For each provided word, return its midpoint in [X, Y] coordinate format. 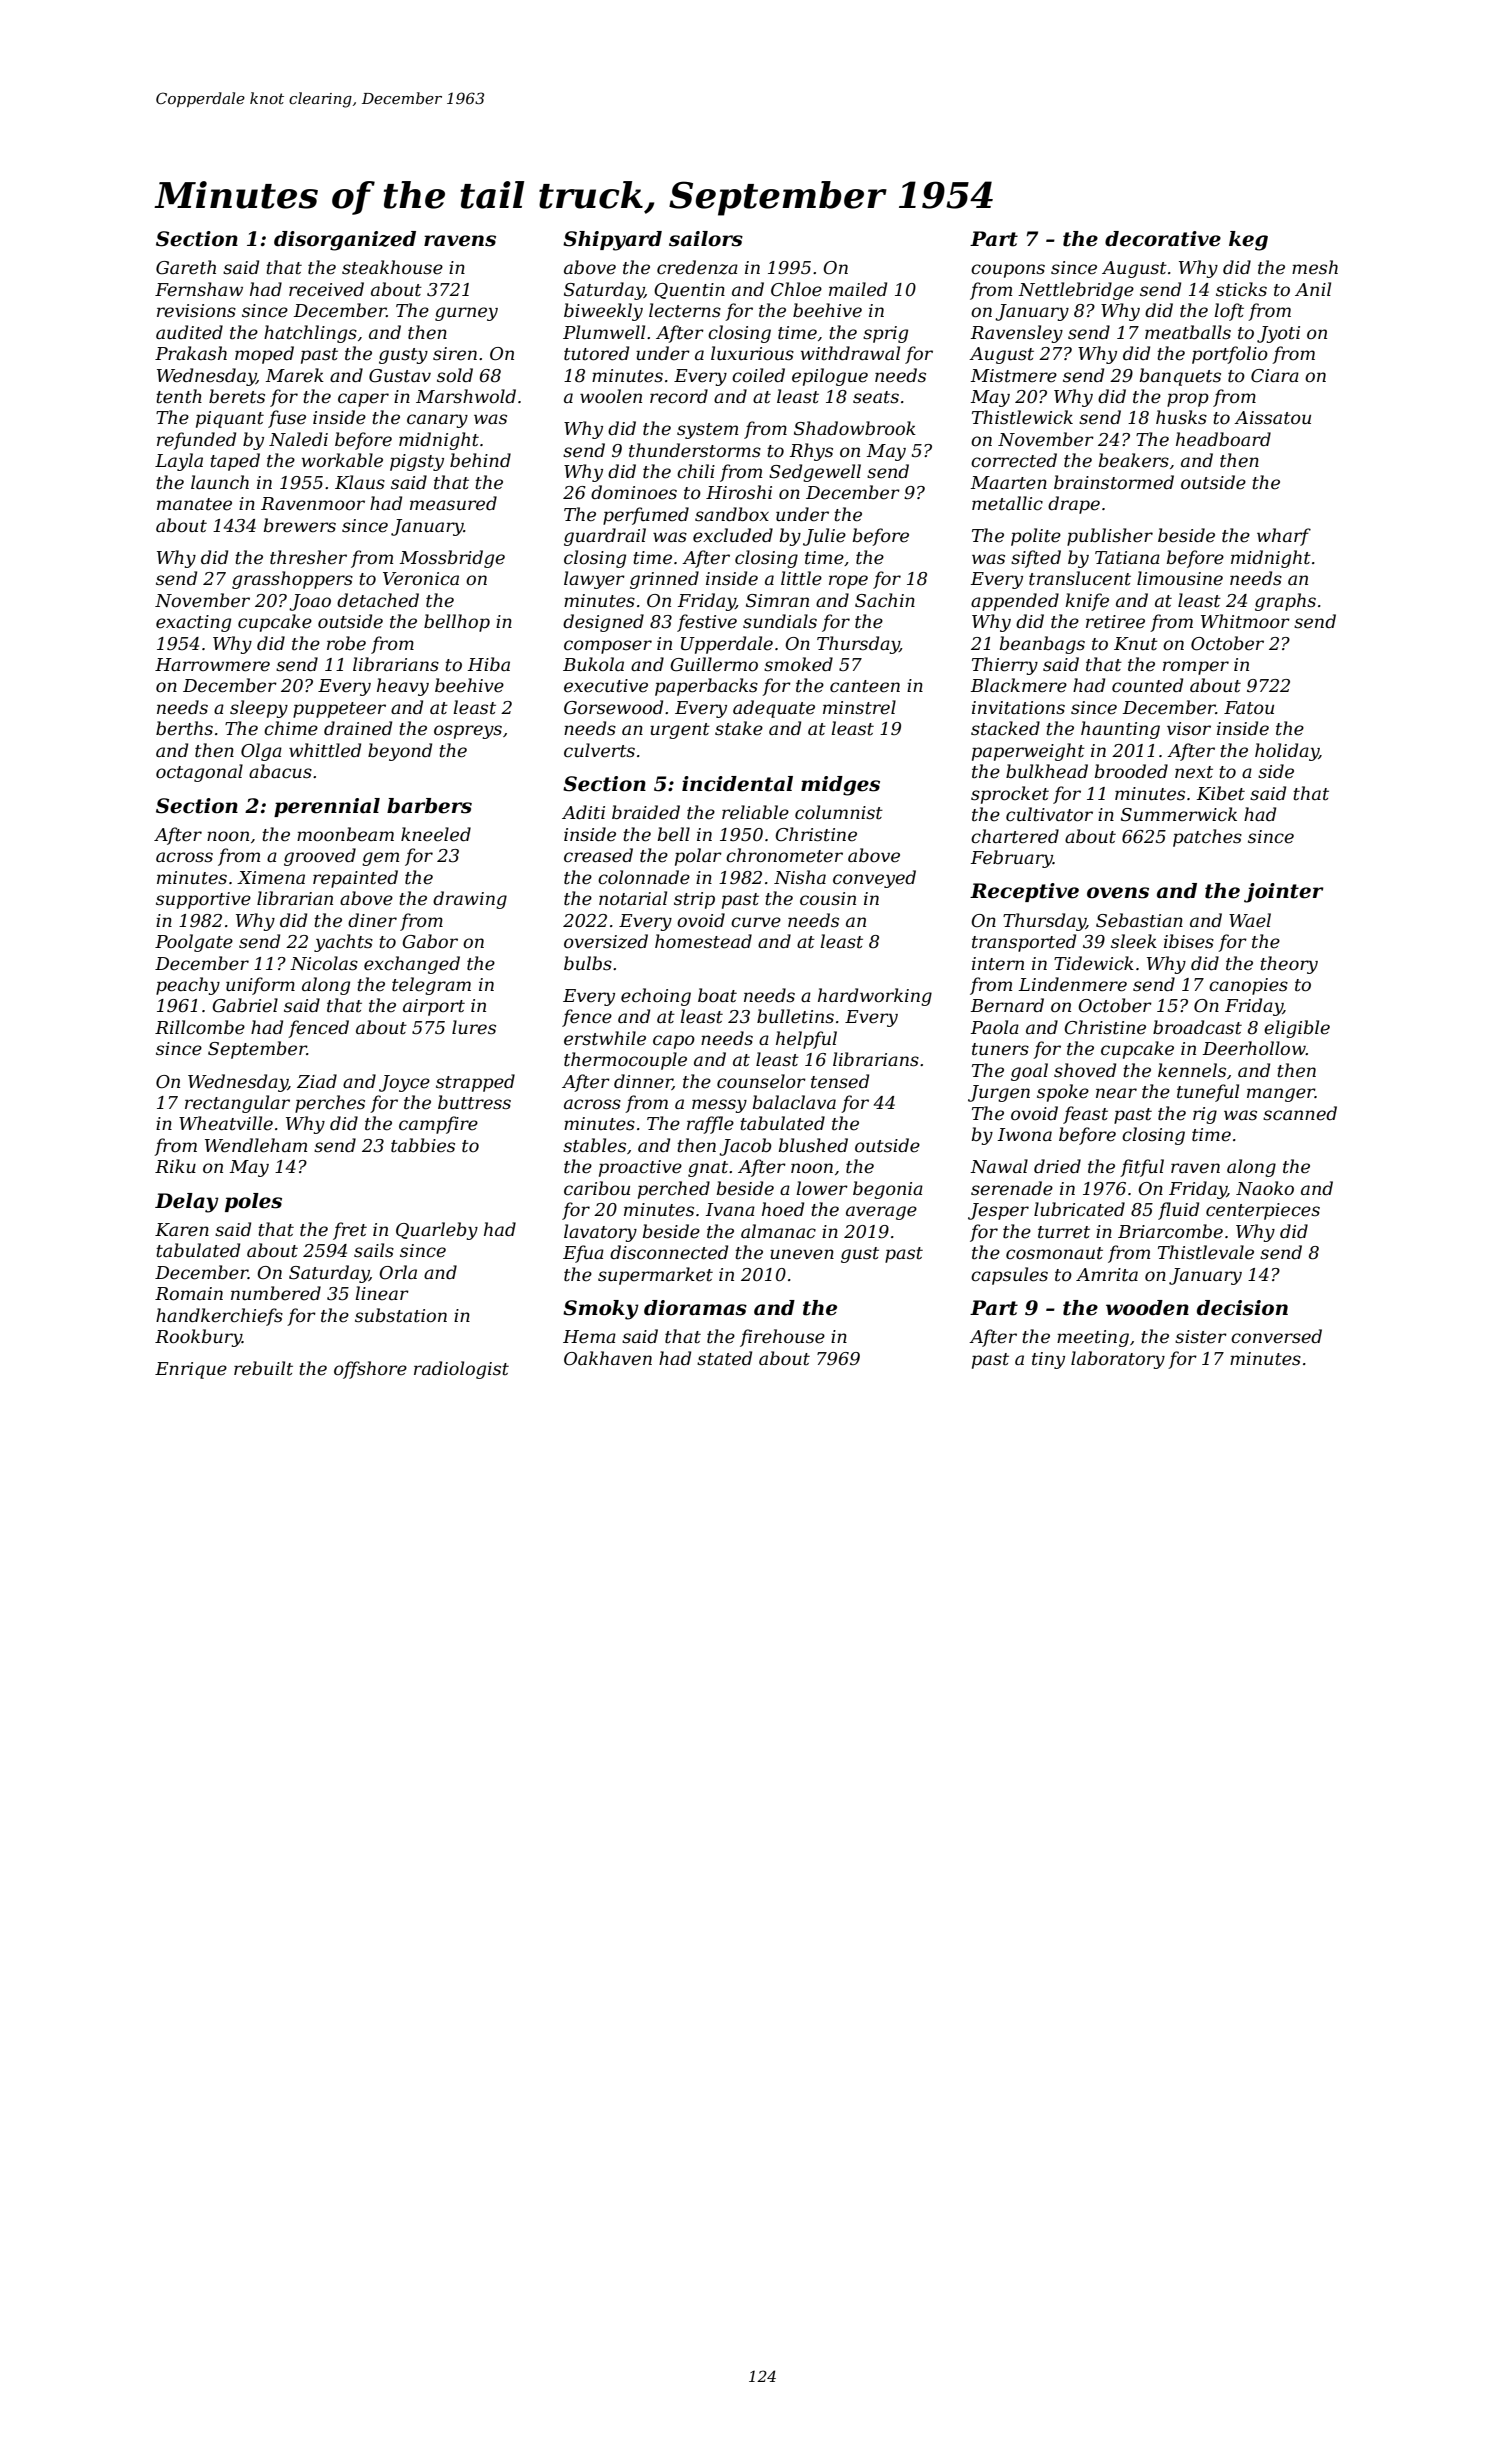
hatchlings [310, 334]
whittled [325, 750]
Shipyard [612, 241]
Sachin [885, 600]
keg [1248, 241]
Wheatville [226, 1123]
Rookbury [198, 1338]
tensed [840, 1081]
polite [1036, 537]
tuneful [1208, 1093]
